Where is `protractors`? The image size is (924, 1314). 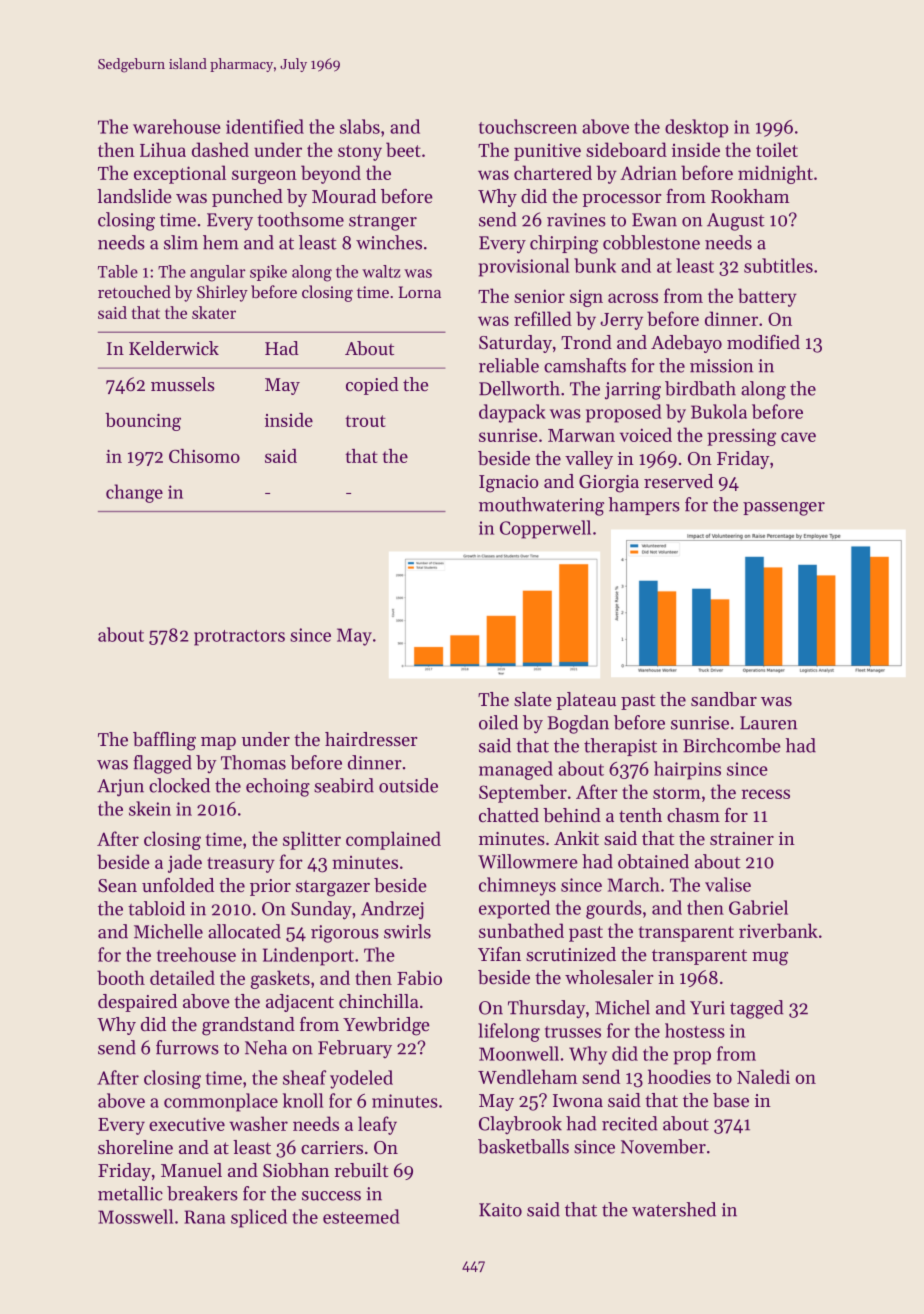
protractors is located at coordinates (239, 638).
